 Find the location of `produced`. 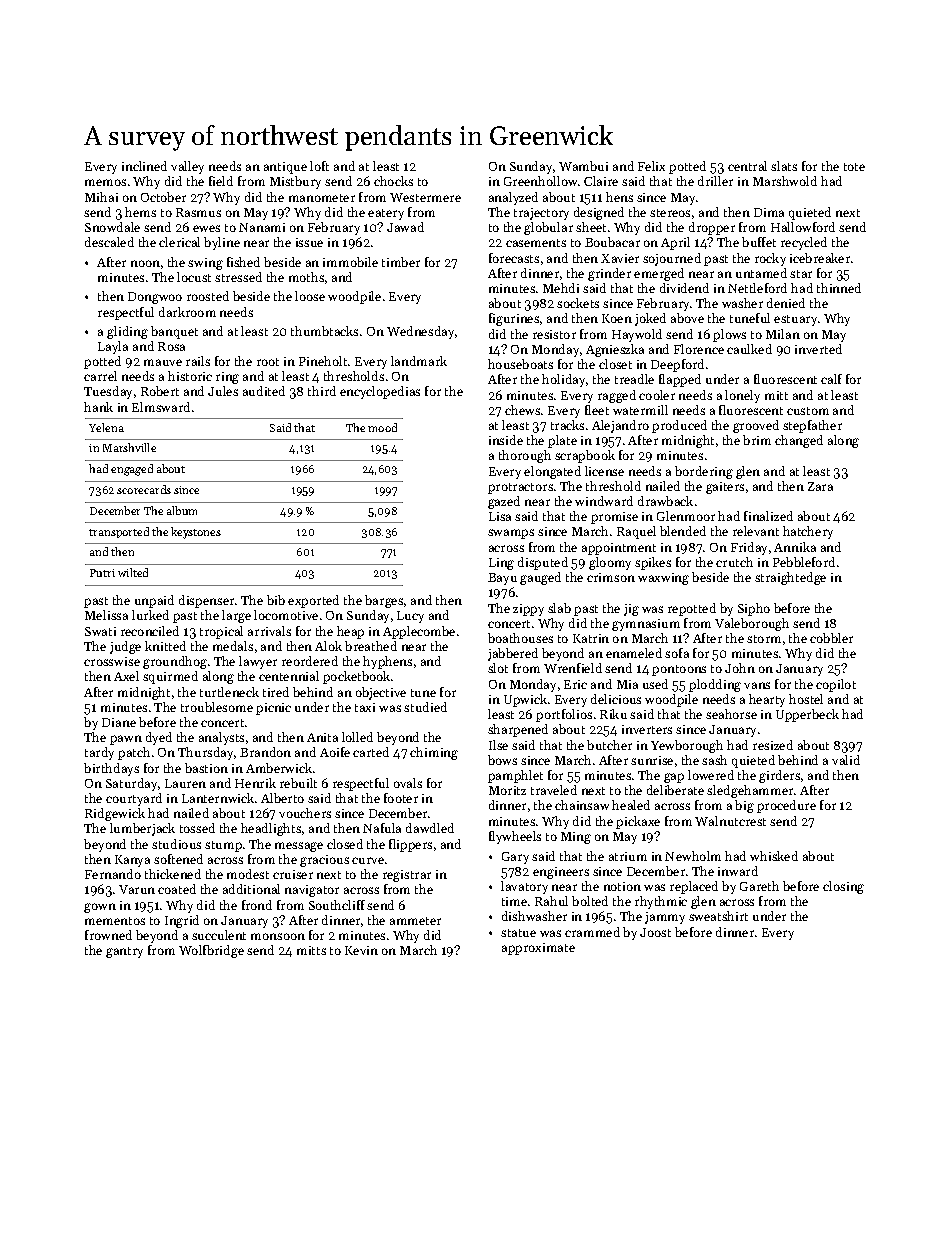

produced is located at coordinates (679, 426).
